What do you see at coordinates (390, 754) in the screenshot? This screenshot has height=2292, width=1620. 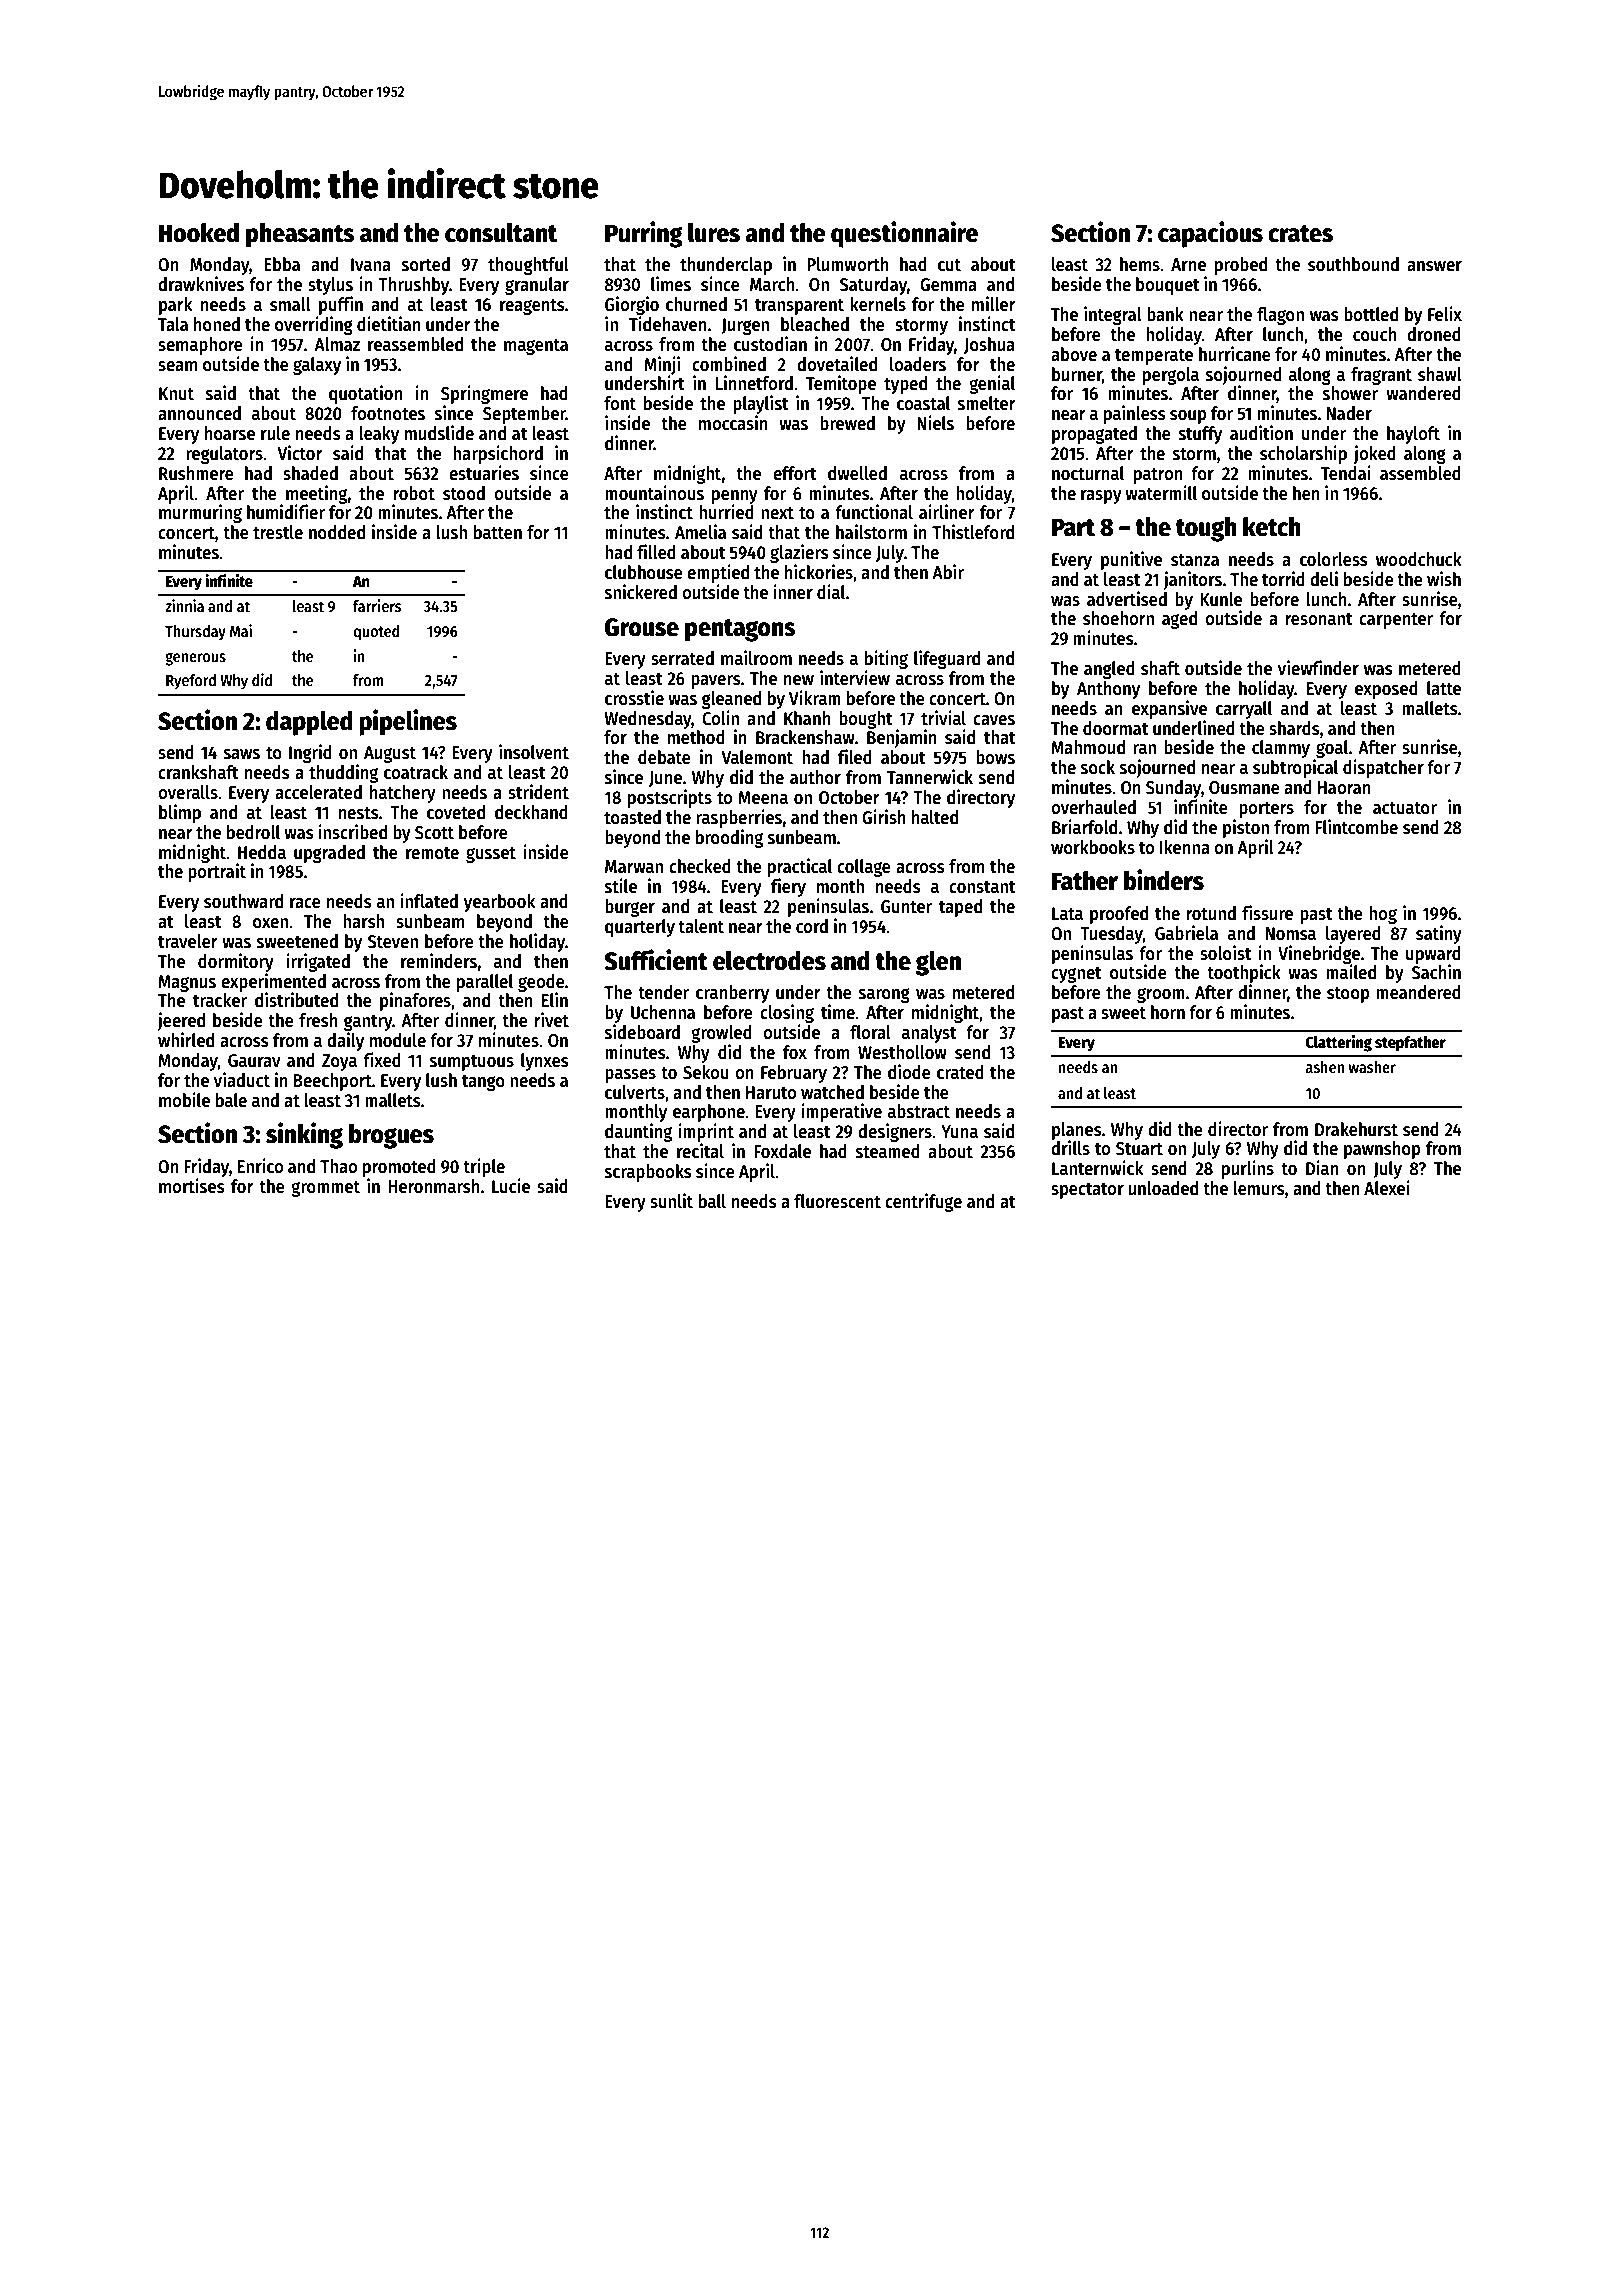 I see `August` at bounding box center [390, 754].
